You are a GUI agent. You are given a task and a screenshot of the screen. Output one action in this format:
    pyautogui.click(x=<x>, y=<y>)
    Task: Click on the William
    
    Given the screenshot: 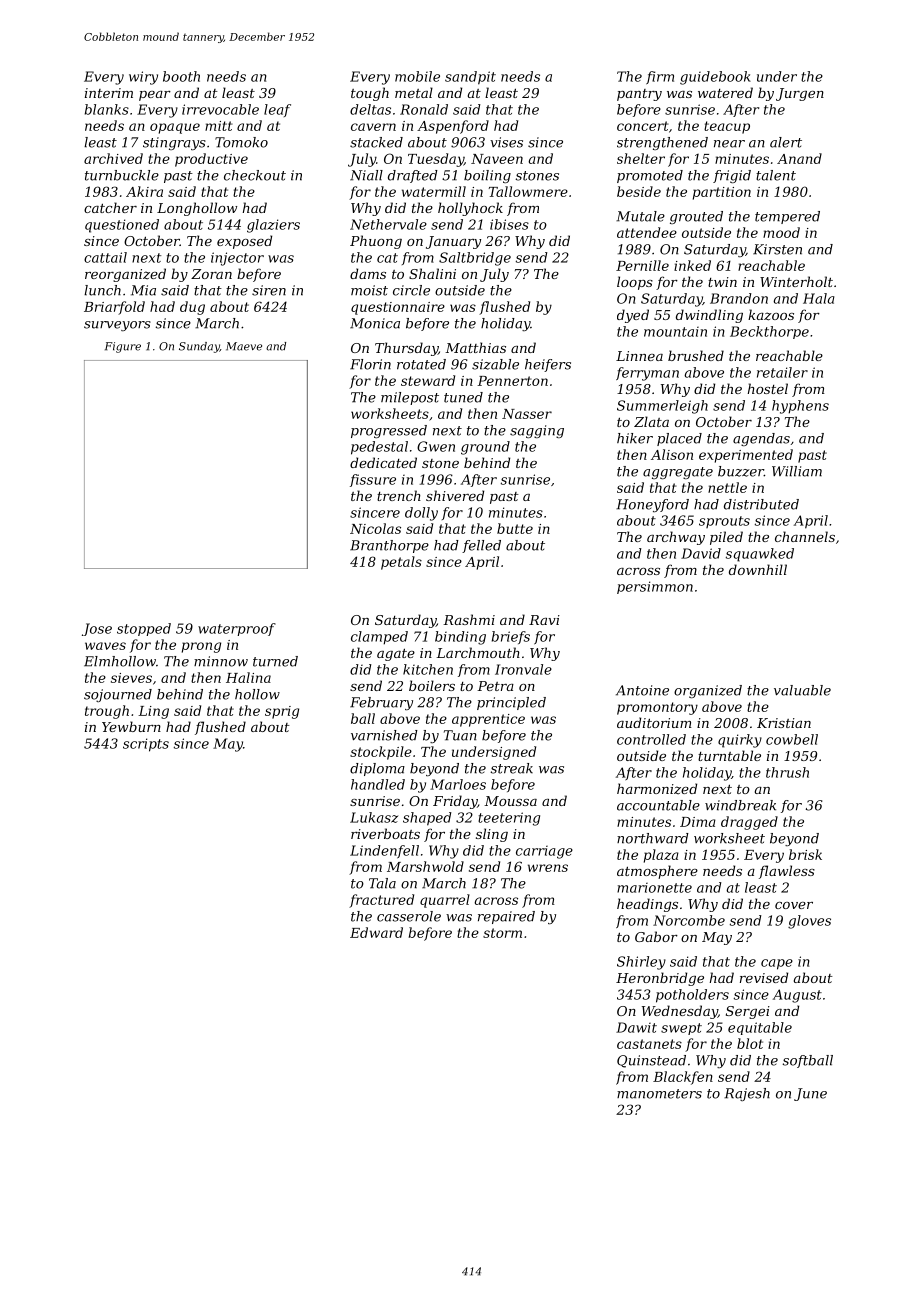 What is the action you would take?
    pyautogui.click(x=797, y=471)
